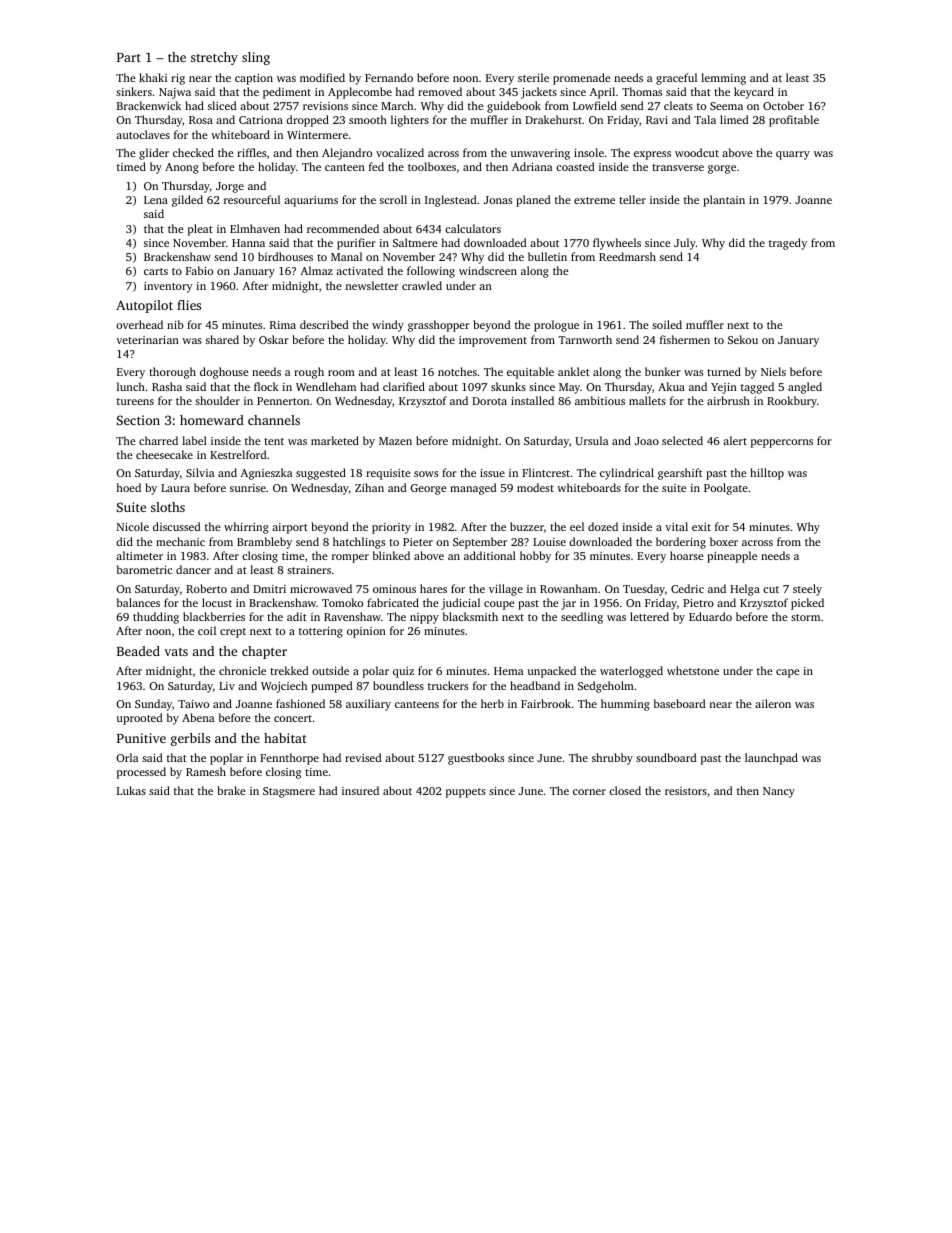 The width and height of the screenshot is (952, 1233). I want to click on waterlogged, so click(631, 672).
